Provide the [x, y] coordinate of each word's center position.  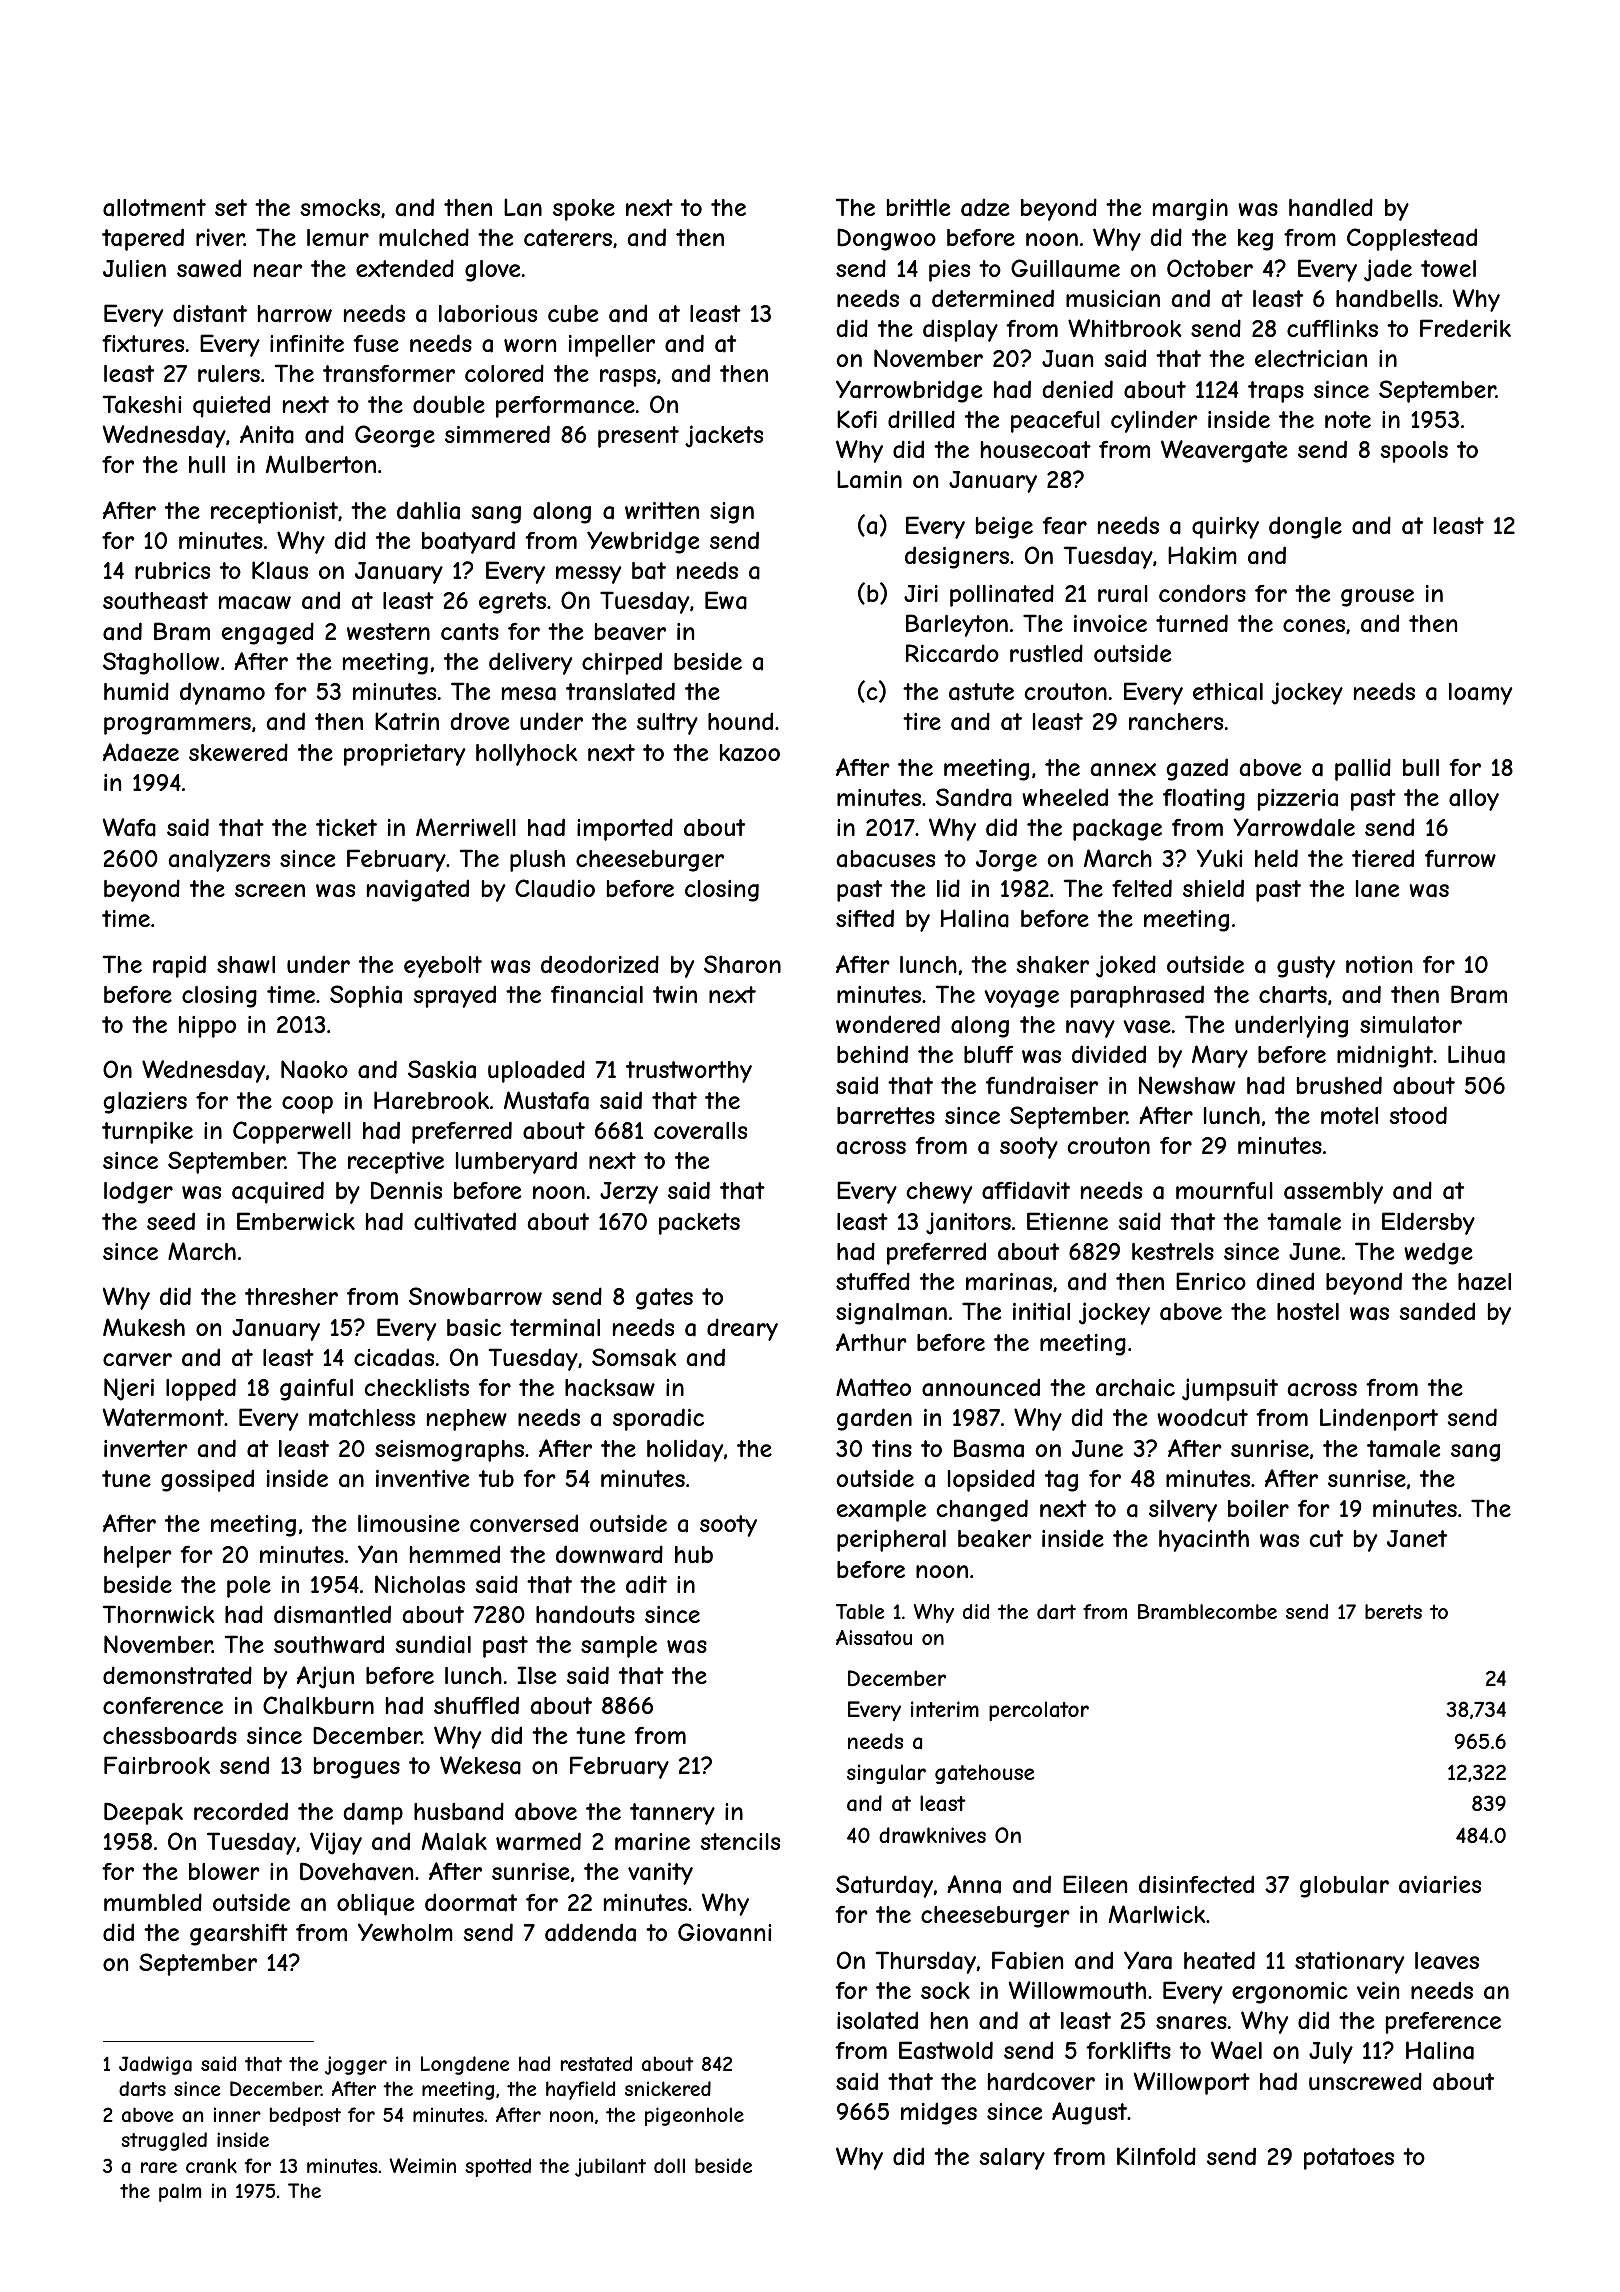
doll [669, 2165]
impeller [612, 346]
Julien [134, 268]
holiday [685, 1450]
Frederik [1465, 328]
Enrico [1211, 1281]
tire [922, 721]
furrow [1460, 858]
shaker [1052, 965]
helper [137, 1557]
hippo [207, 1027]
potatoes [1349, 2159]
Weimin [422, 2165]
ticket [346, 827]
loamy [1480, 694]
